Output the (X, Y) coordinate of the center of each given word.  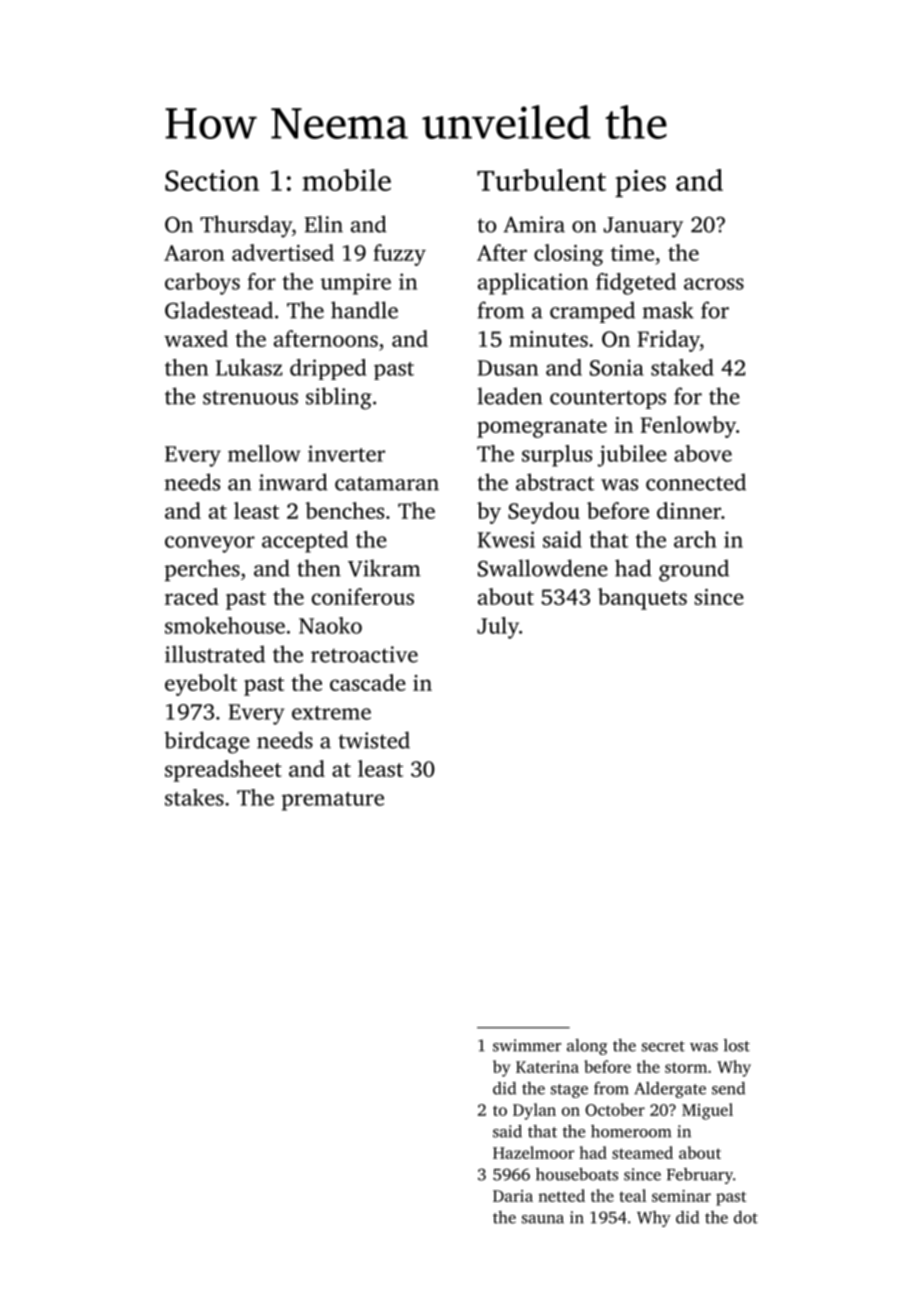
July (498, 628)
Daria (513, 1196)
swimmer (527, 1045)
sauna (543, 1219)
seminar (681, 1196)
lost (737, 1045)
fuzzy (399, 255)
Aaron (194, 253)
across (714, 284)
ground (694, 570)
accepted (305, 542)
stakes (194, 797)
